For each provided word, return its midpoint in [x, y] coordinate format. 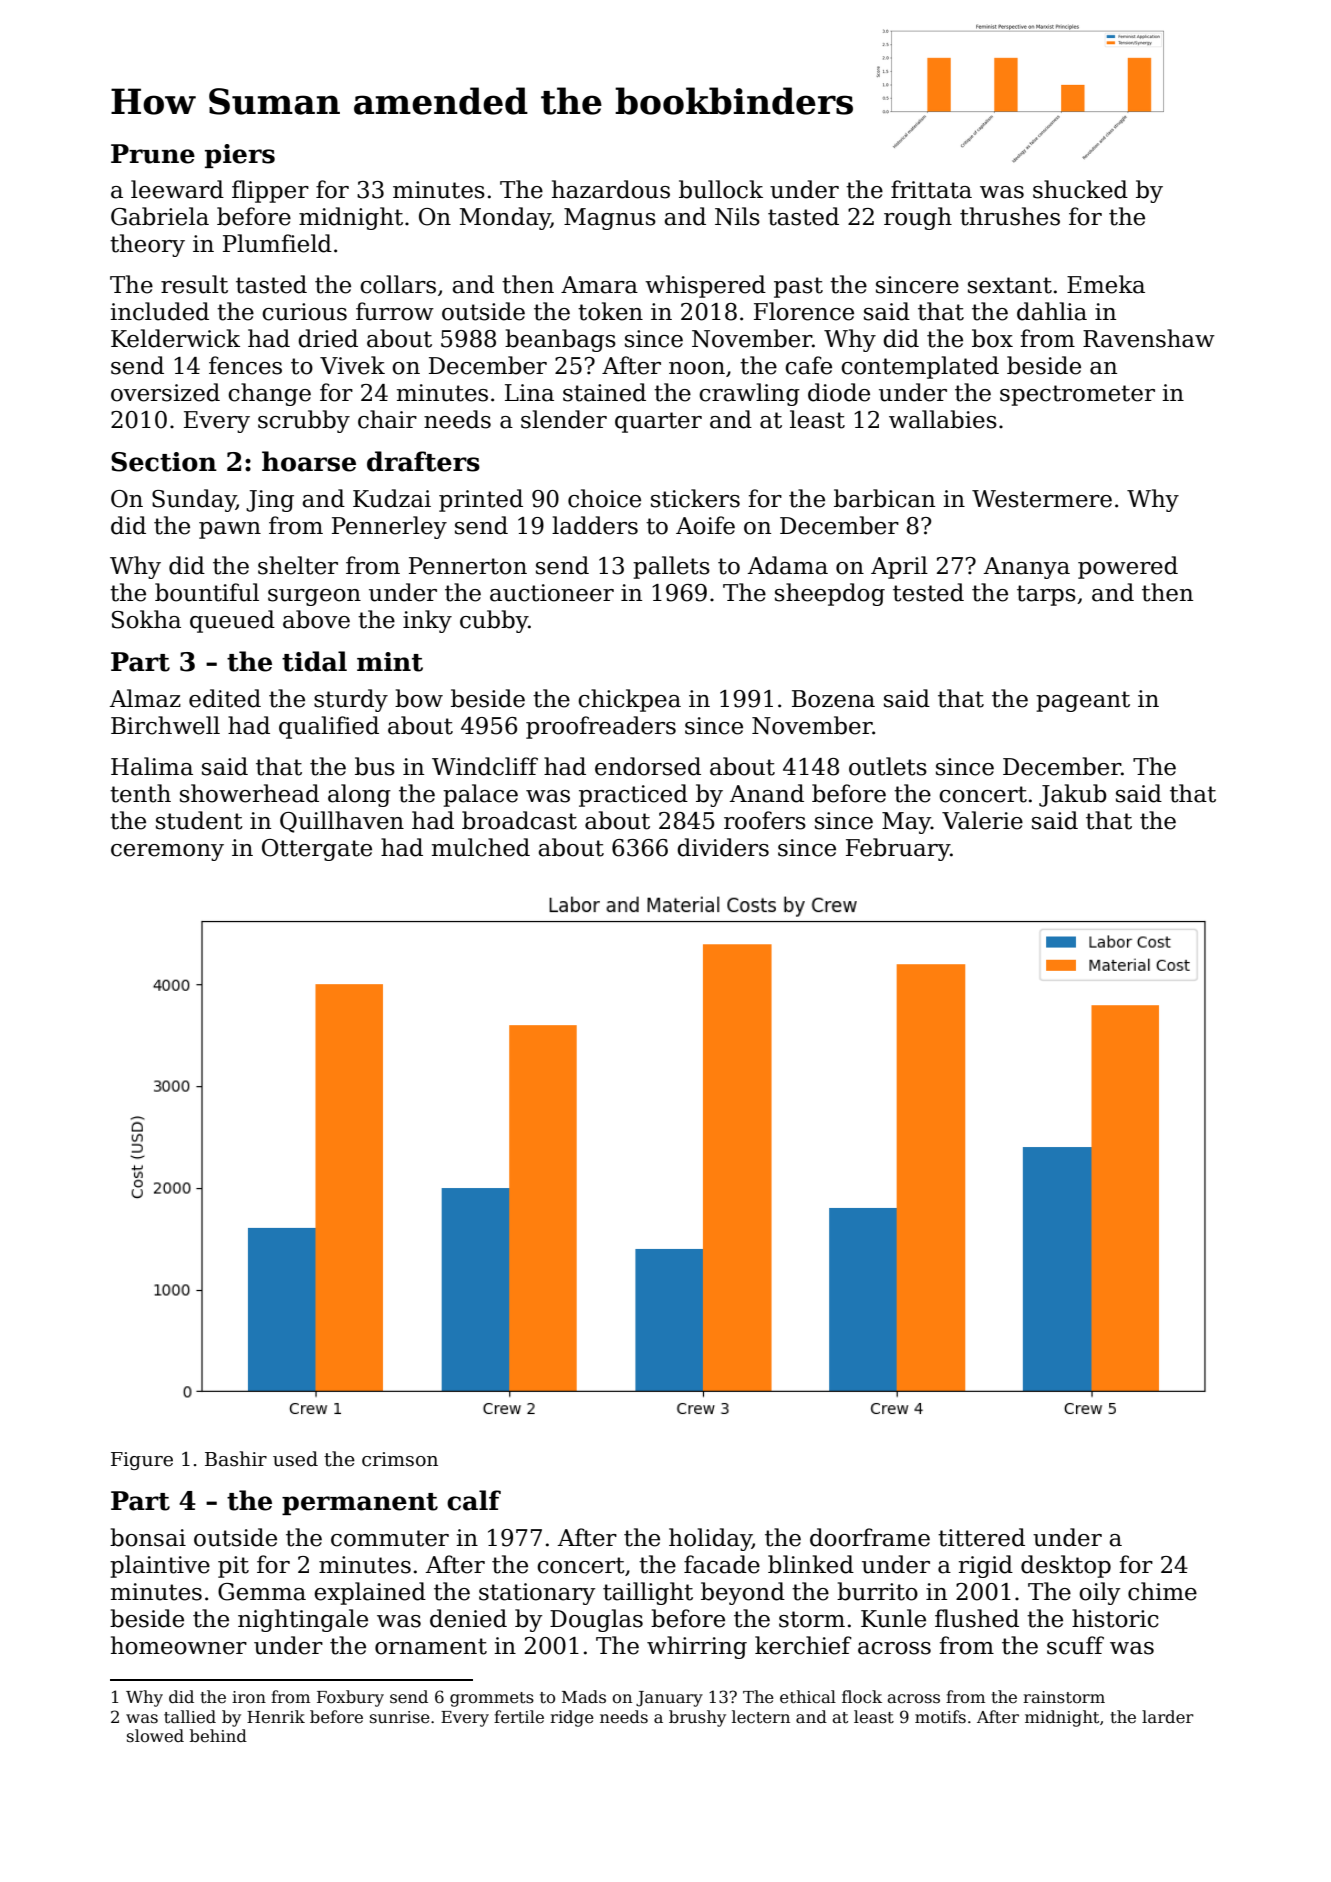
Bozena [833, 699]
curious [304, 312]
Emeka [1106, 284]
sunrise [400, 1717]
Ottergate [317, 850]
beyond [743, 1593]
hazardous [611, 189]
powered [1128, 567]
